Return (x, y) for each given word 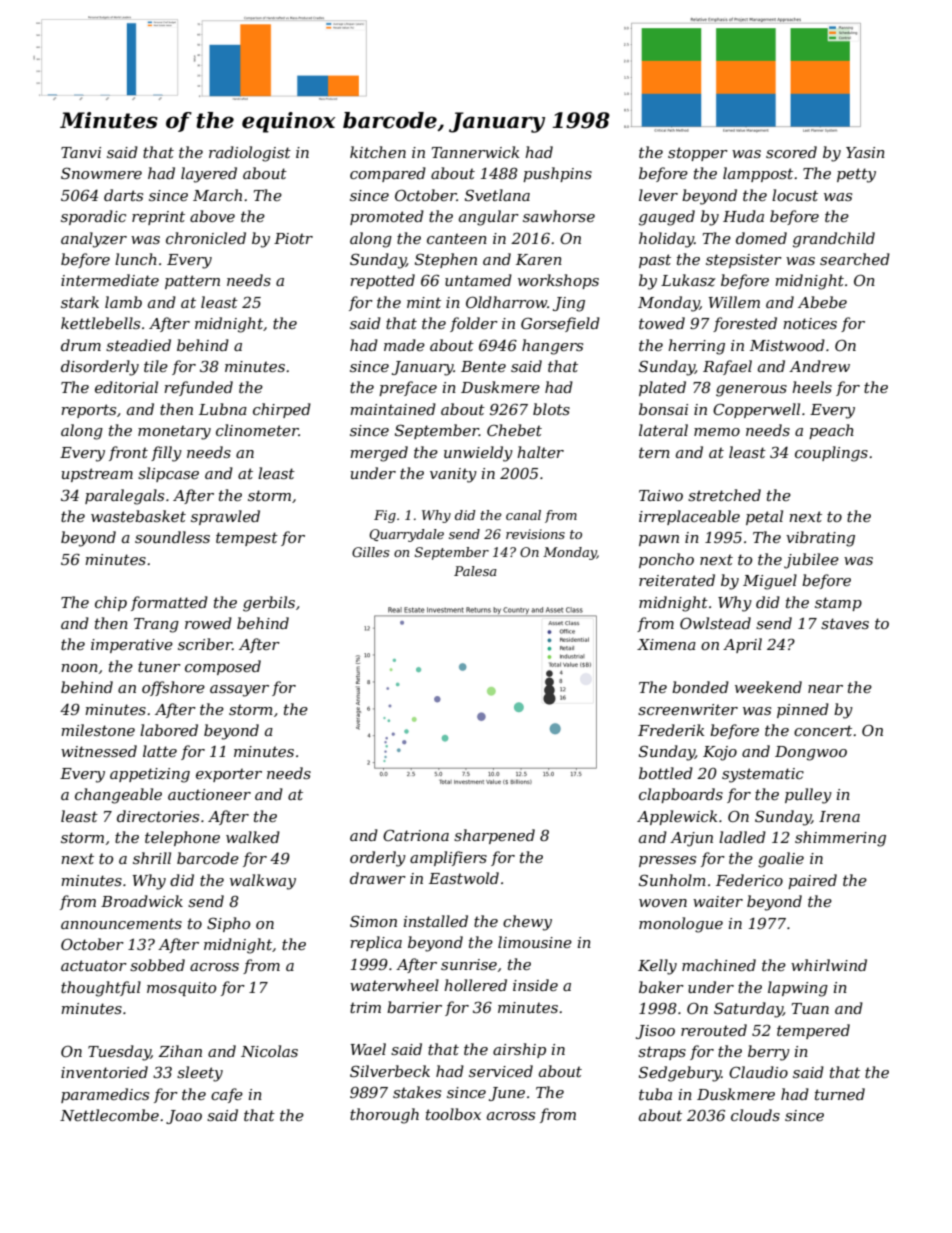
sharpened (494, 836)
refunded (198, 388)
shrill (152, 858)
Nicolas (269, 1051)
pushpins (557, 174)
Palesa (475, 571)
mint (424, 302)
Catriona (416, 835)
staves (845, 623)
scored (791, 152)
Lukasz (688, 280)
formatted (169, 603)
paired (812, 881)
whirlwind (829, 965)
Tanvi (81, 152)
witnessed (99, 751)
